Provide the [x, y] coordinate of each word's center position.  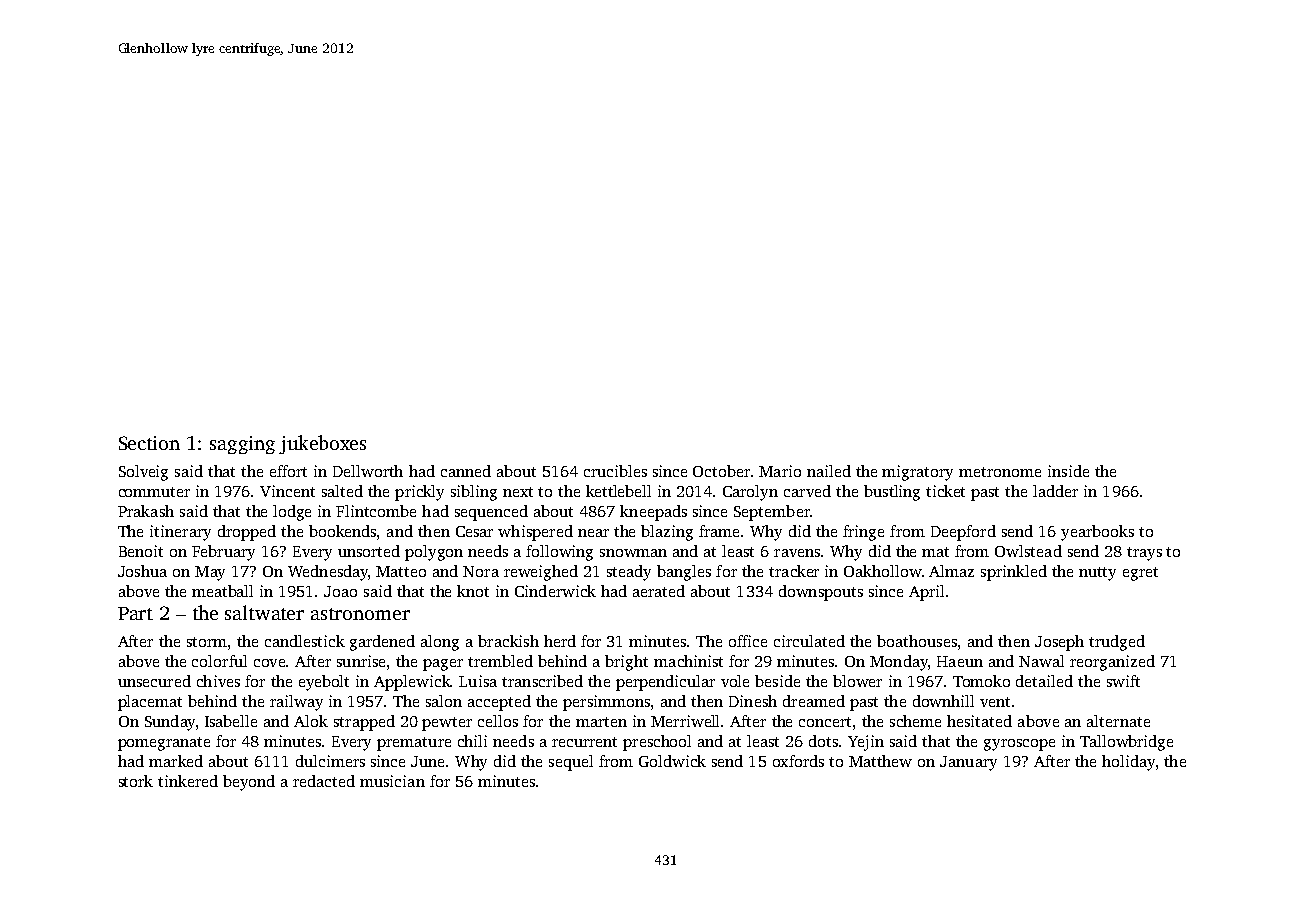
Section [149, 443]
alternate [1118, 721]
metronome [1000, 472]
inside [1068, 471]
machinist [688, 661]
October [721, 471]
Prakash [146, 511]
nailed [829, 471]
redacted [324, 781]
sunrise [361, 661]
